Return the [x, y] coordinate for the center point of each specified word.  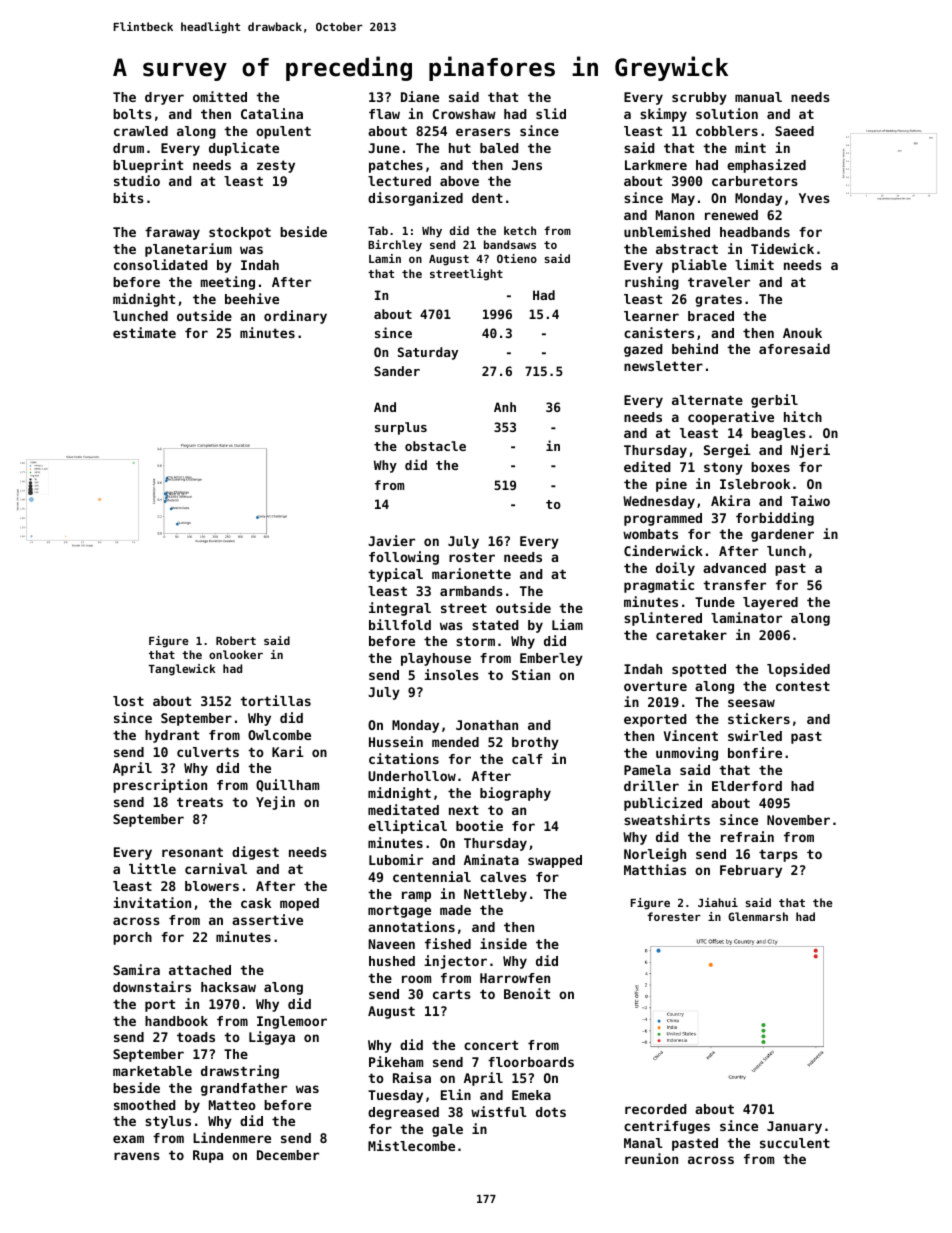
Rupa [208, 1156]
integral [400, 609]
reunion [651, 1158]
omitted [220, 96]
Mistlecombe [411, 1145]
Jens [527, 165]
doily [675, 569]
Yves [814, 198]
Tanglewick [182, 670]
